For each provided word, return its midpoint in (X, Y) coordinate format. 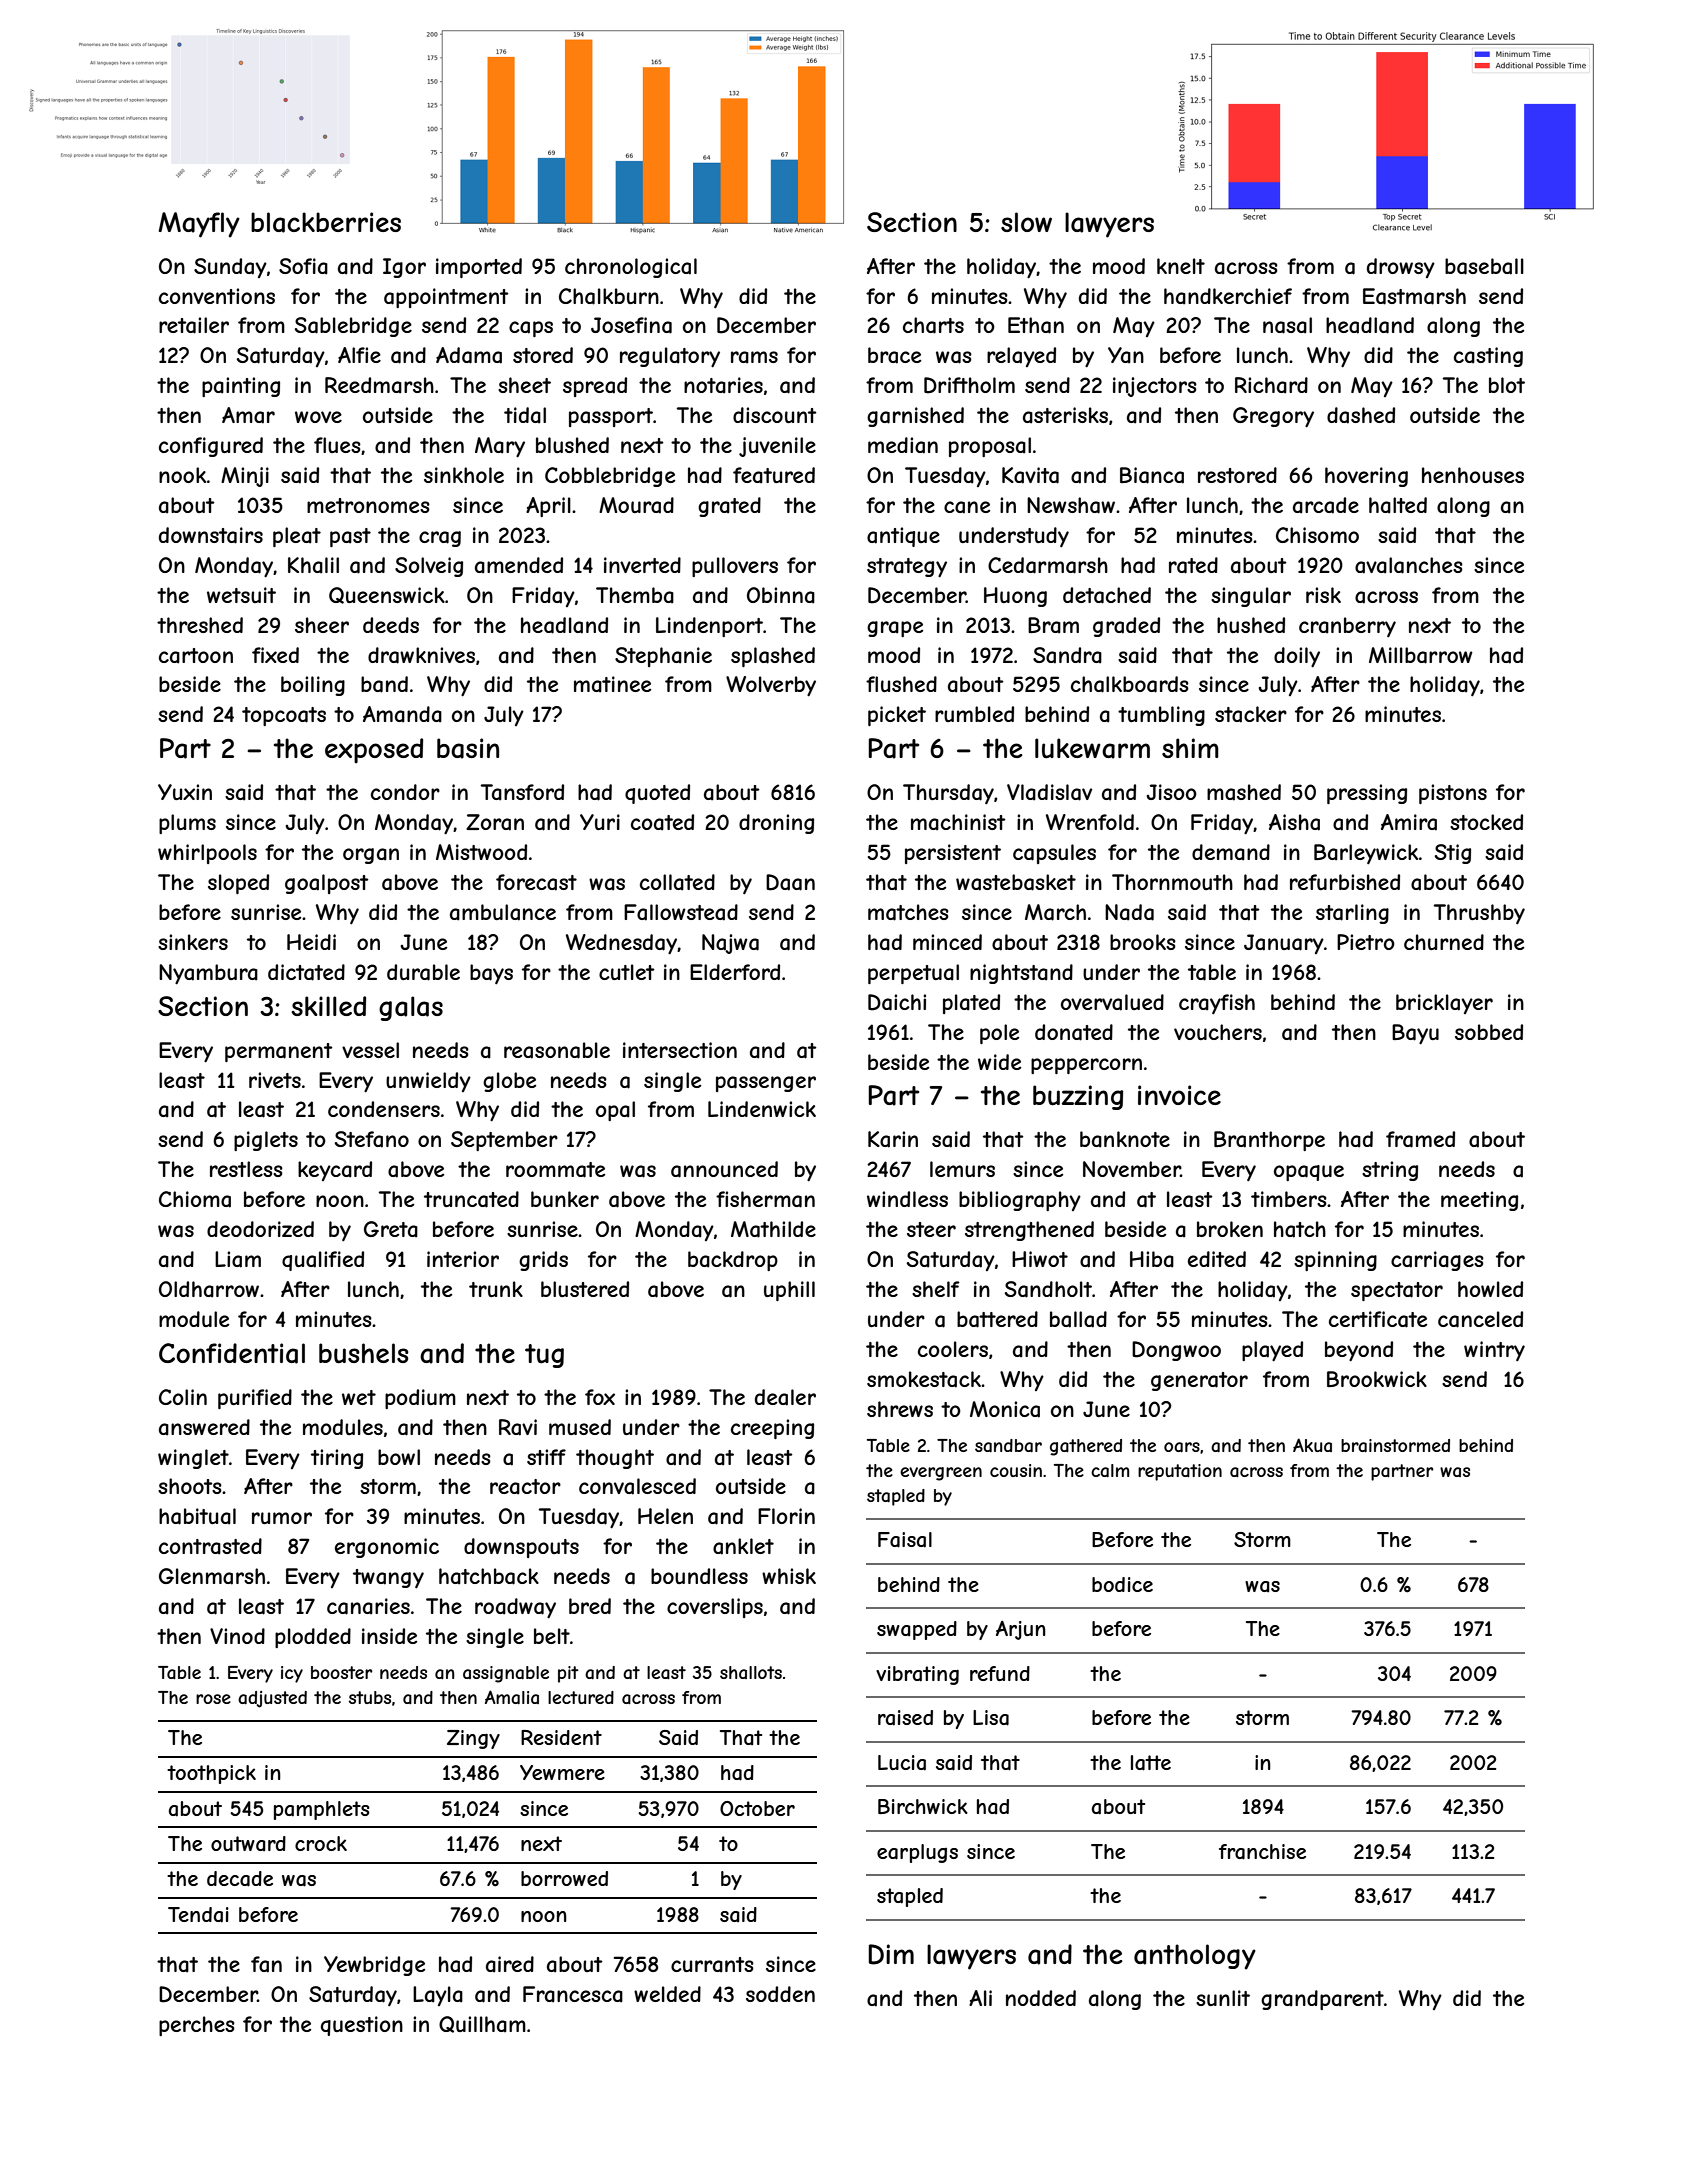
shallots (751, 1672)
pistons (1453, 794)
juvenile (777, 447)
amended (519, 565)
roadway (515, 1608)
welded (667, 1994)
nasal (1287, 325)
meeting (1479, 1201)
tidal (525, 415)
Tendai (198, 1915)
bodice (1122, 1584)
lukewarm (1092, 748)
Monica (1005, 1409)
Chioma (195, 1199)
